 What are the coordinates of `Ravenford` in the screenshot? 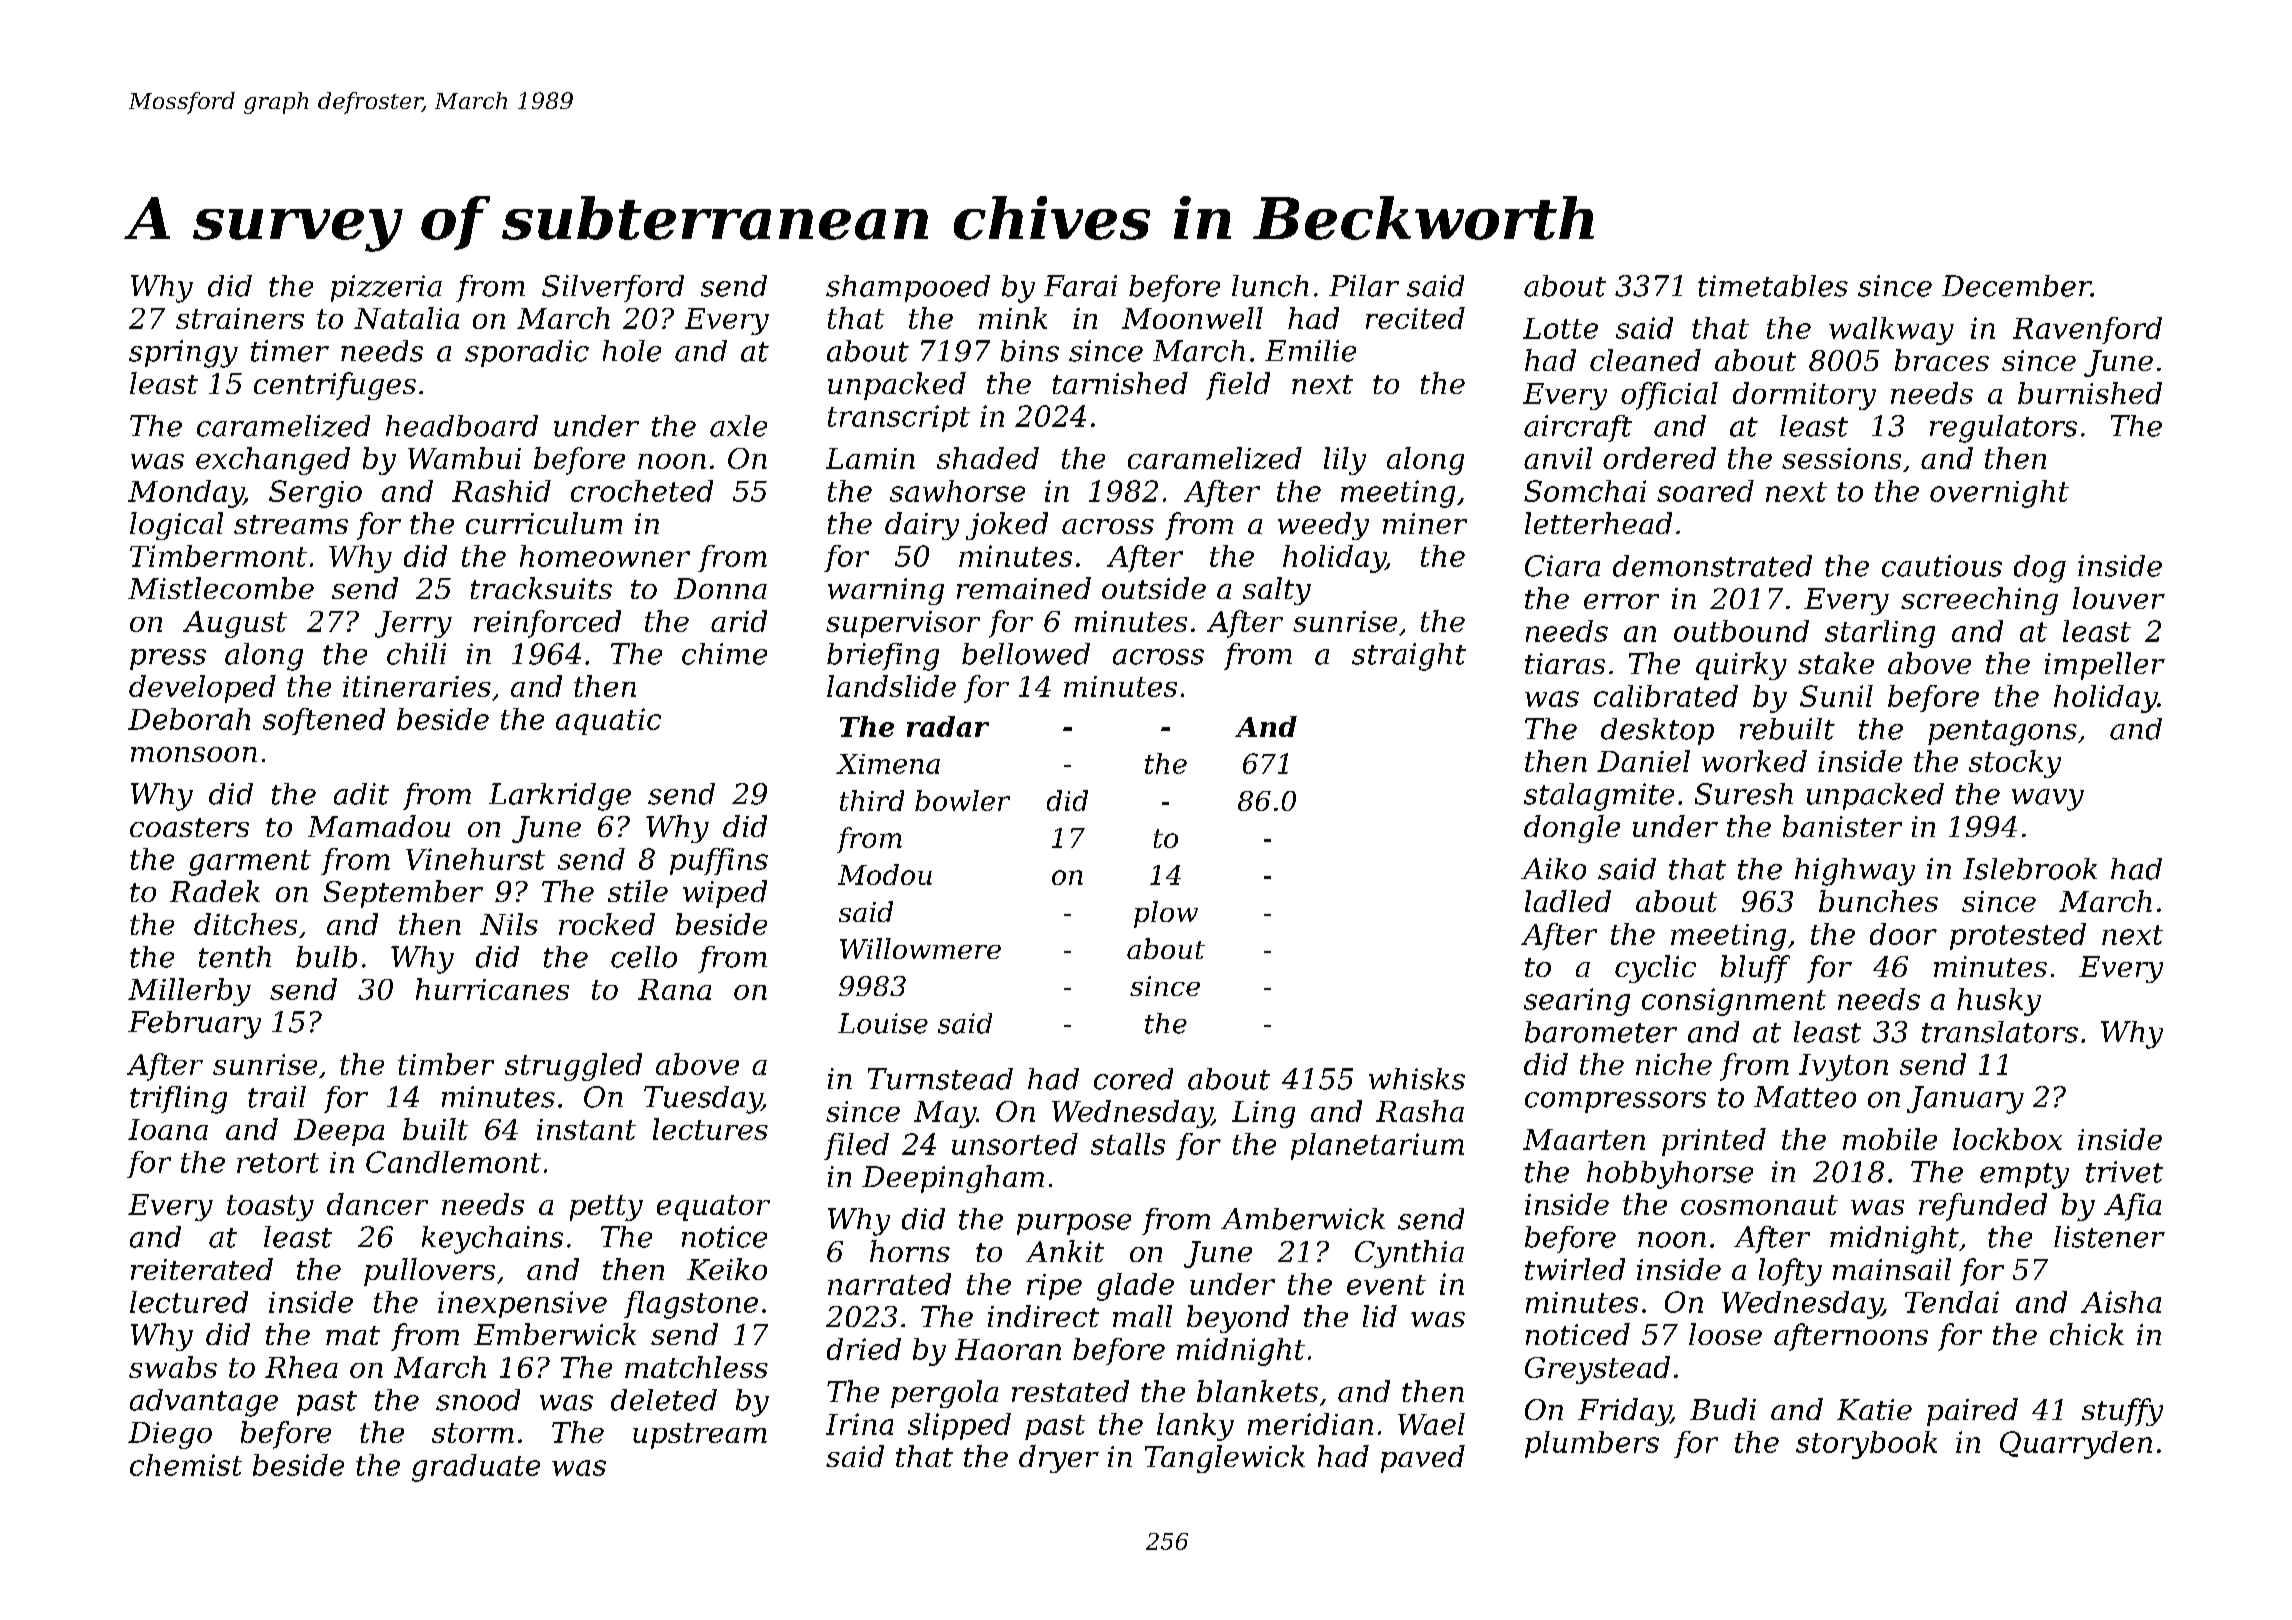 It's located at (2087, 330).
